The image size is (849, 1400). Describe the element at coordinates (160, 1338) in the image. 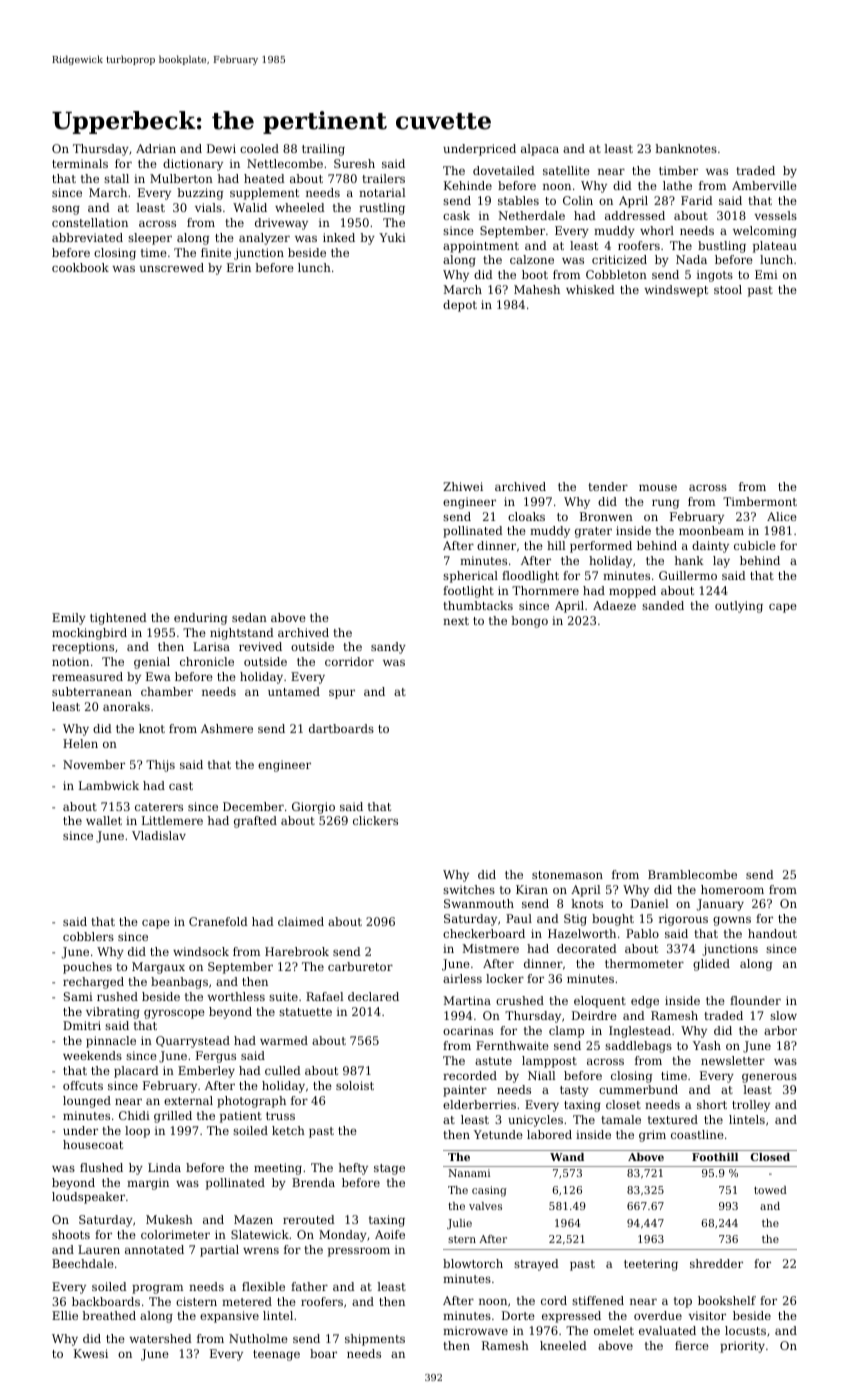

I see `watershed` at that location.
